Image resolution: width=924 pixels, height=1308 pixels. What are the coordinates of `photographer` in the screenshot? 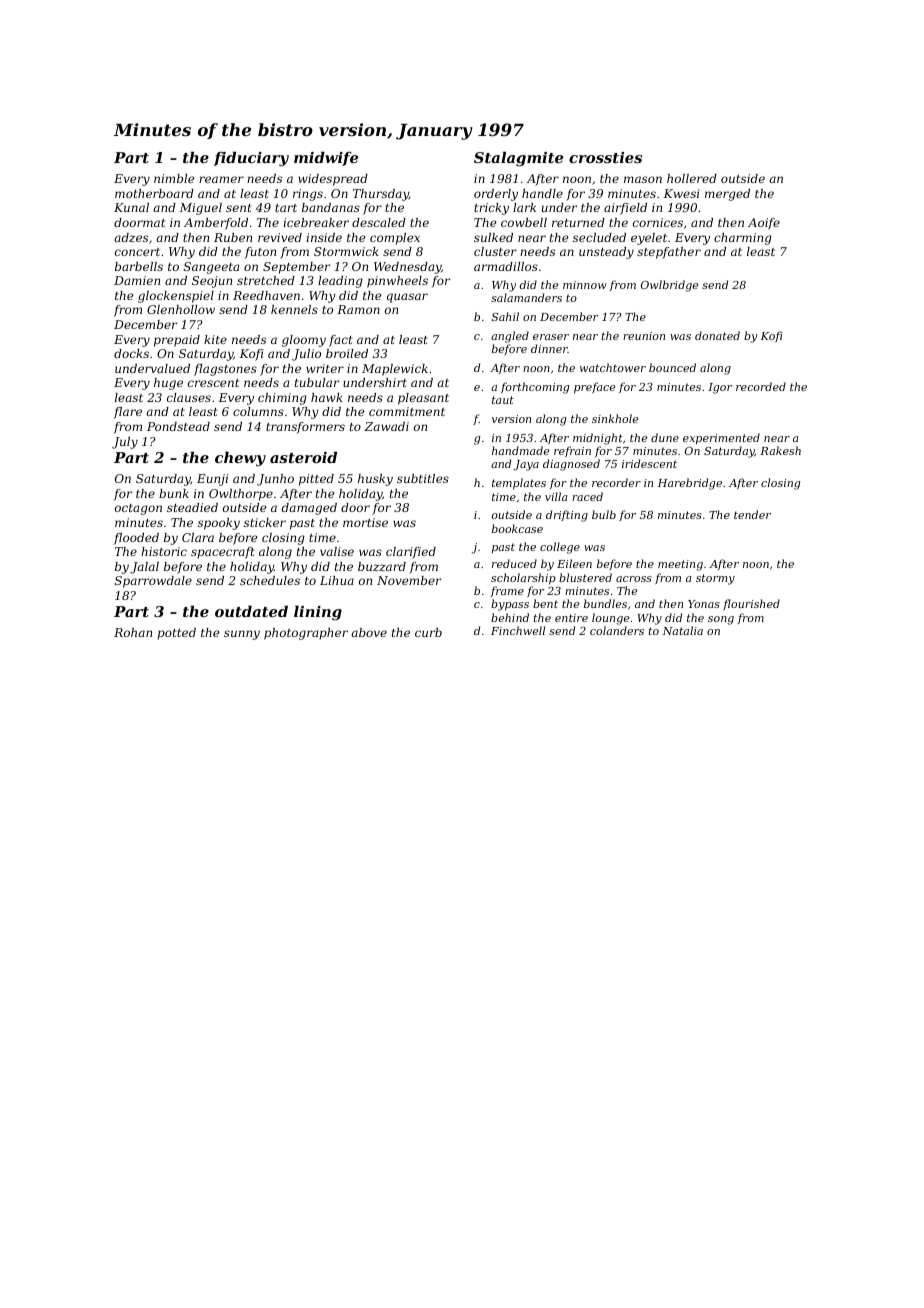 It's located at (306, 634).
